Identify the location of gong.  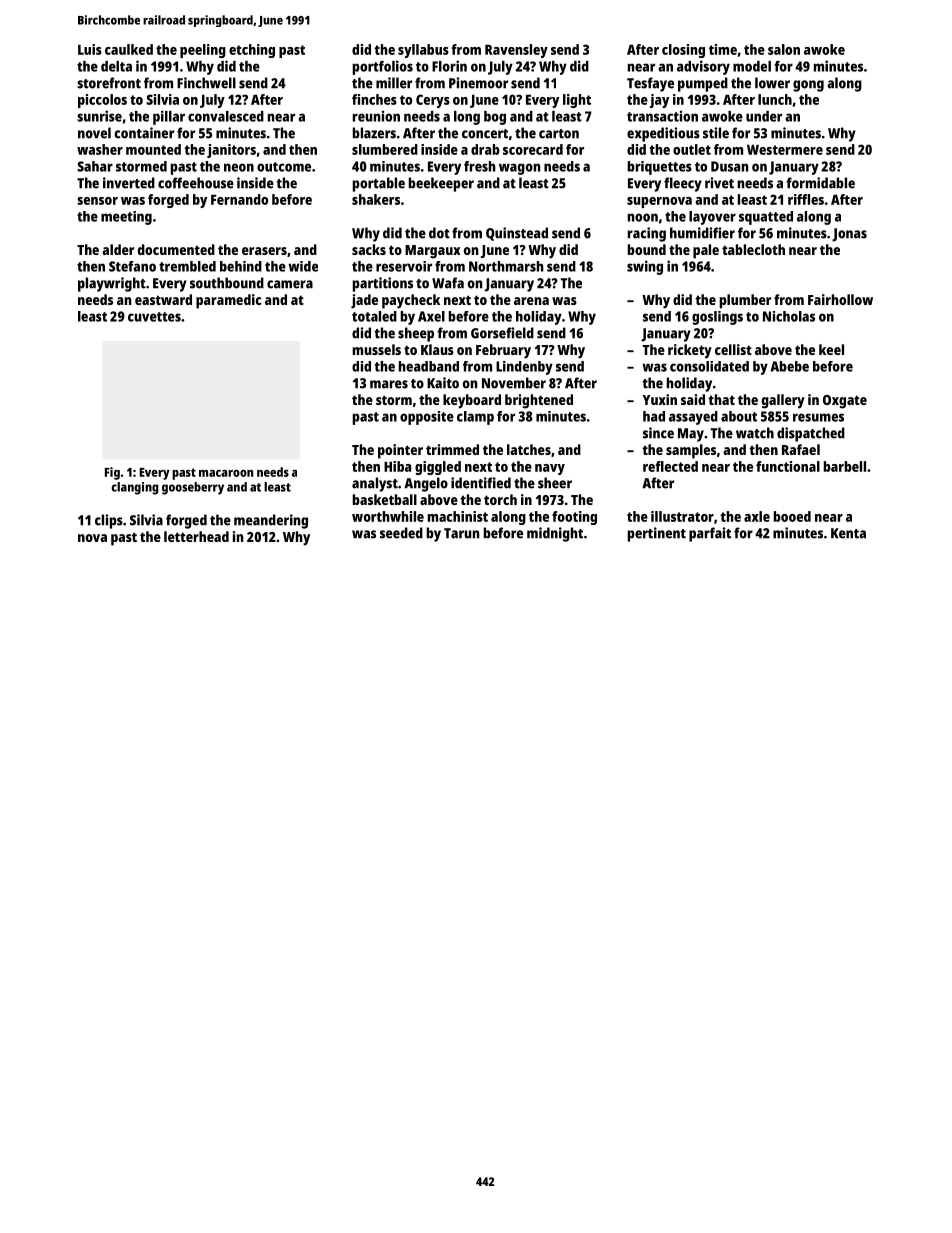
(808, 86).
